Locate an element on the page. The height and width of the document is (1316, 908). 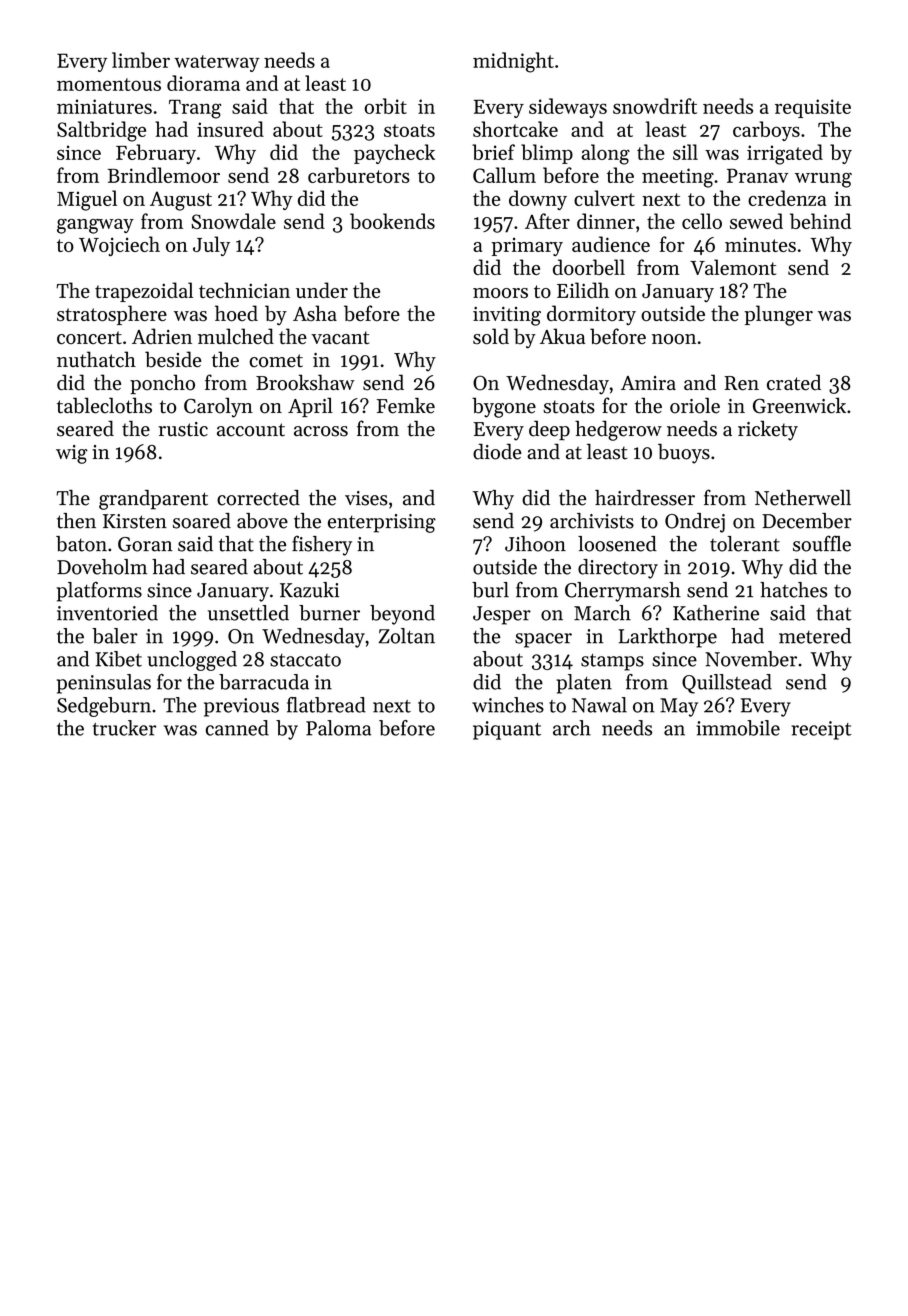
trucker is located at coordinates (124, 728).
